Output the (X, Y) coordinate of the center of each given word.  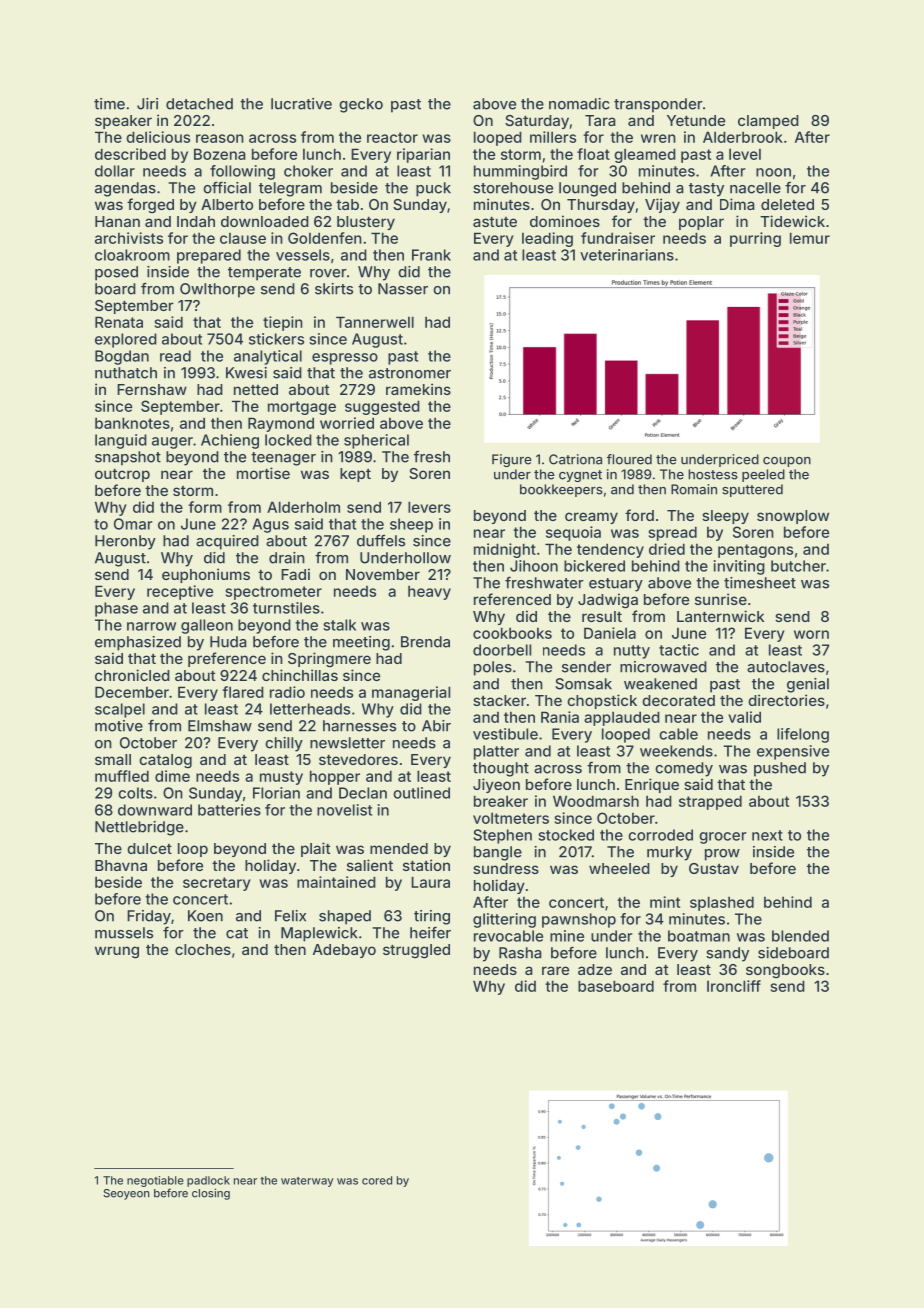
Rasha (520, 953)
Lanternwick (720, 616)
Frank (431, 255)
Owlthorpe (217, 290)
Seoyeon (126, 1194)
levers (429, 507)
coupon (787, 462)
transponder (658, 105)
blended (800, 936)
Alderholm (303, 507)
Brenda (425, 642)
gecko (361, 105)
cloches (203, 949)
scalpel (120, 710)
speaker (123, 122)
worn (811, 634)
